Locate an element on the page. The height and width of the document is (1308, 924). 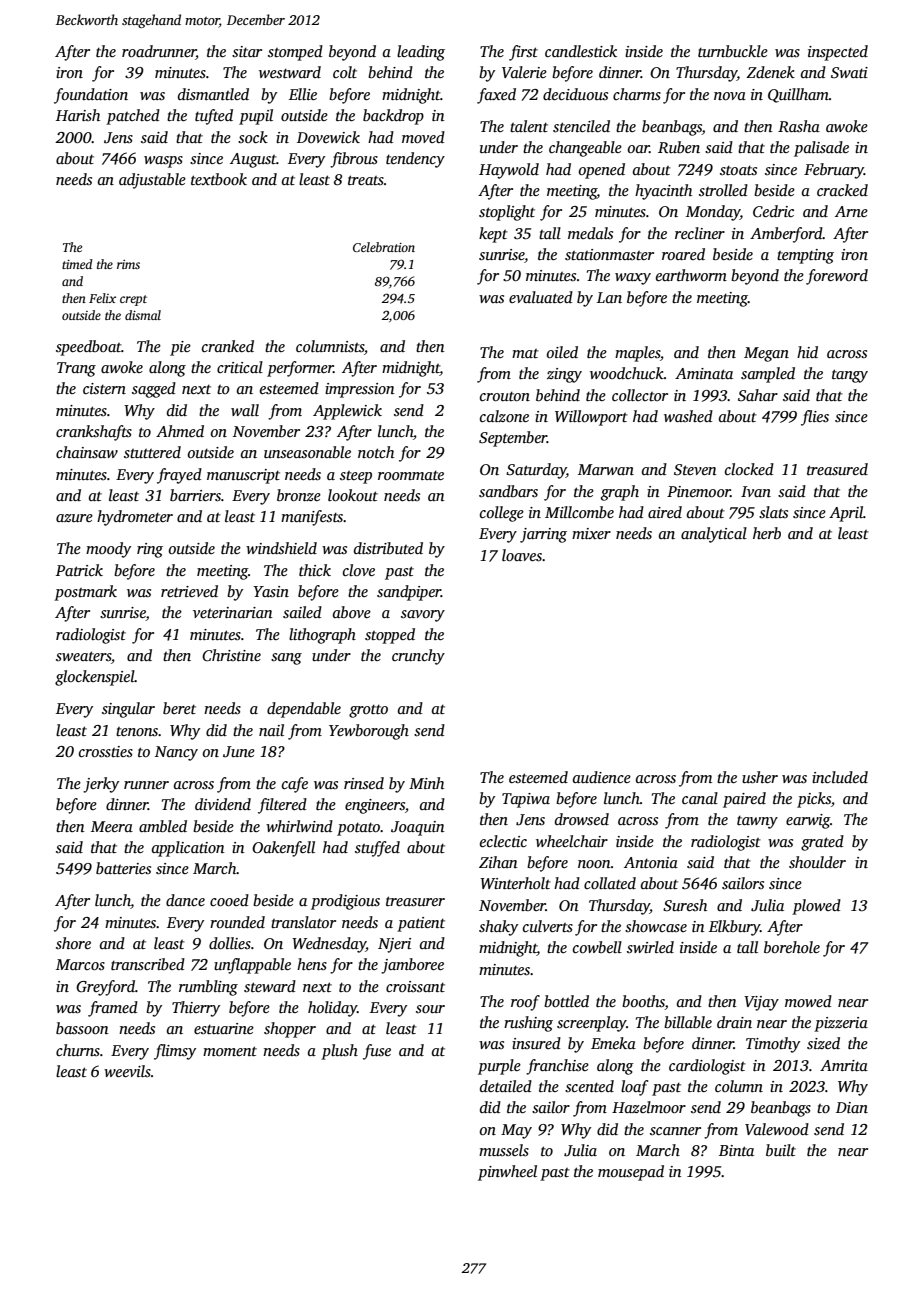
pinwheel is located at coordinates (507, 1173).
